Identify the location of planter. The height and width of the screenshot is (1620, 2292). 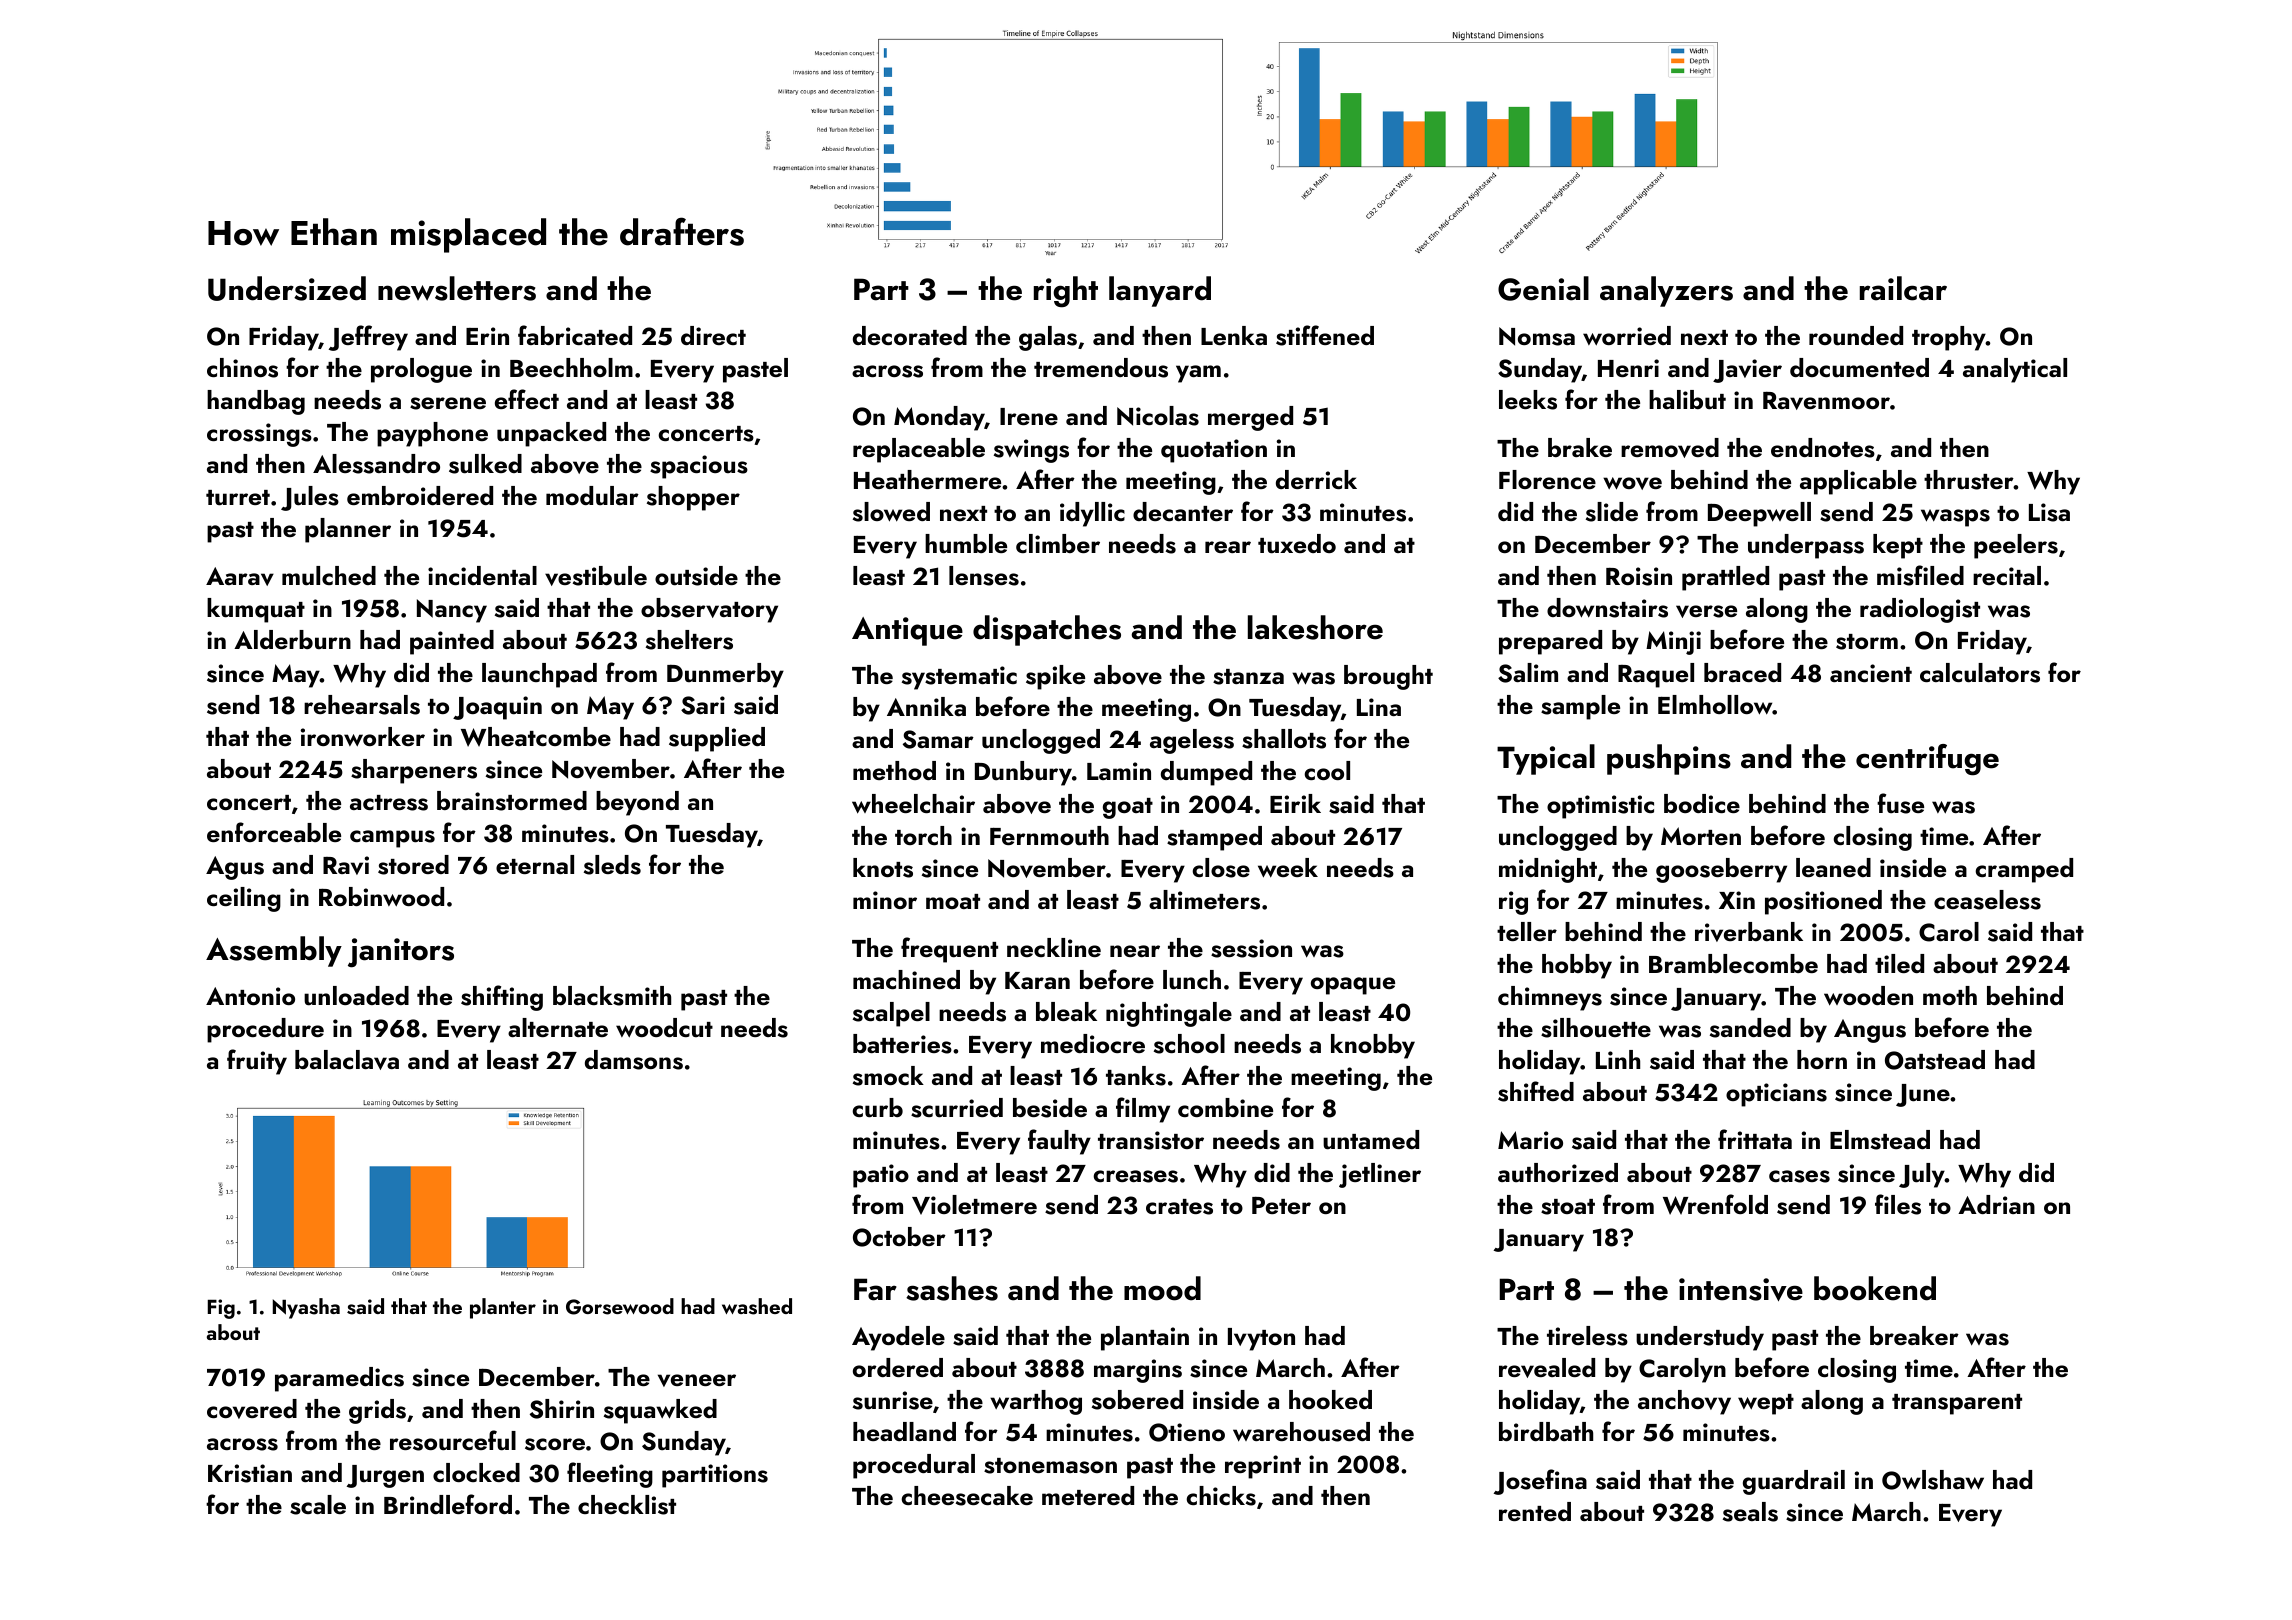
(503, 1308).
